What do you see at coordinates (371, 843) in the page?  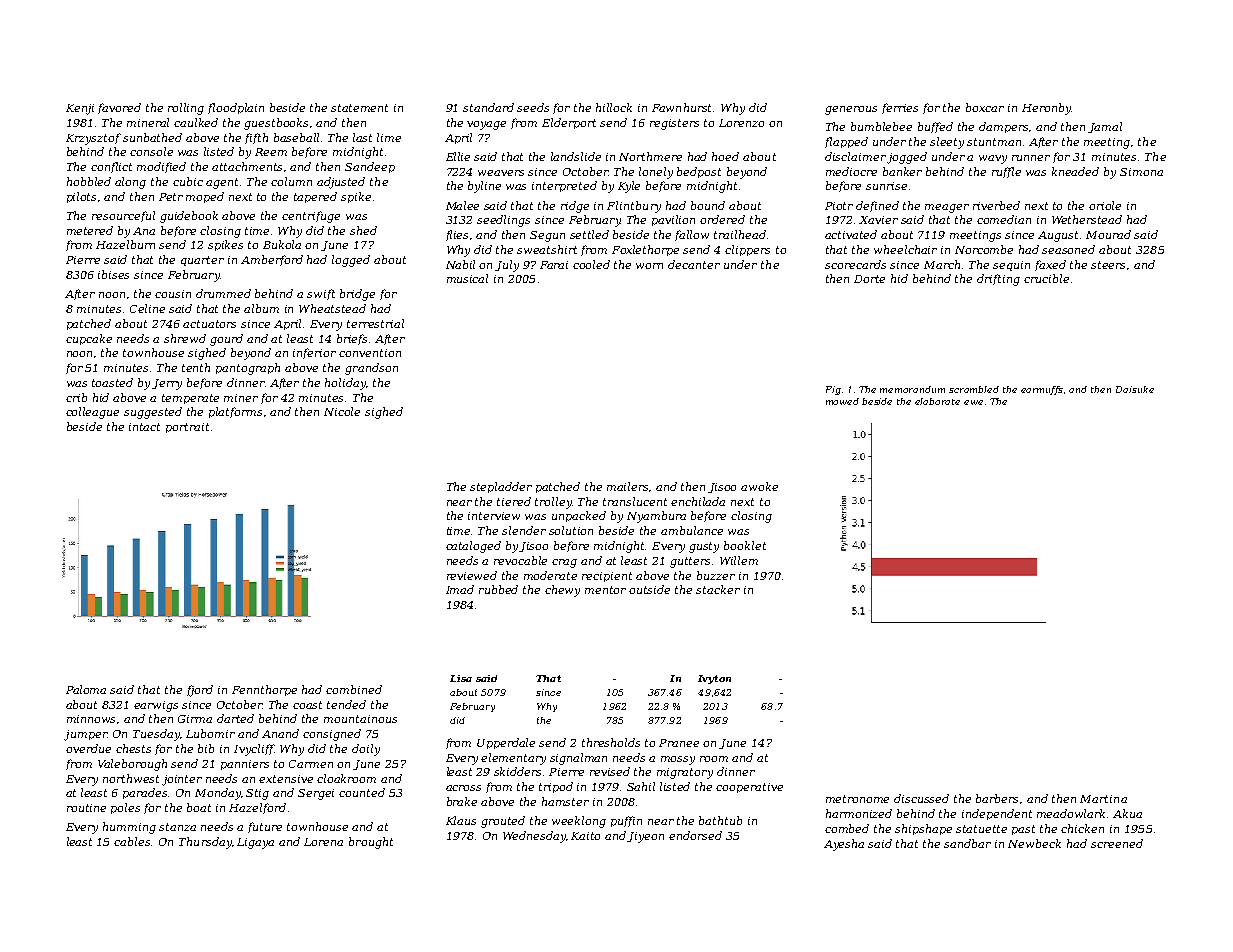 I see `brought` at bounding box center [371, 843].
